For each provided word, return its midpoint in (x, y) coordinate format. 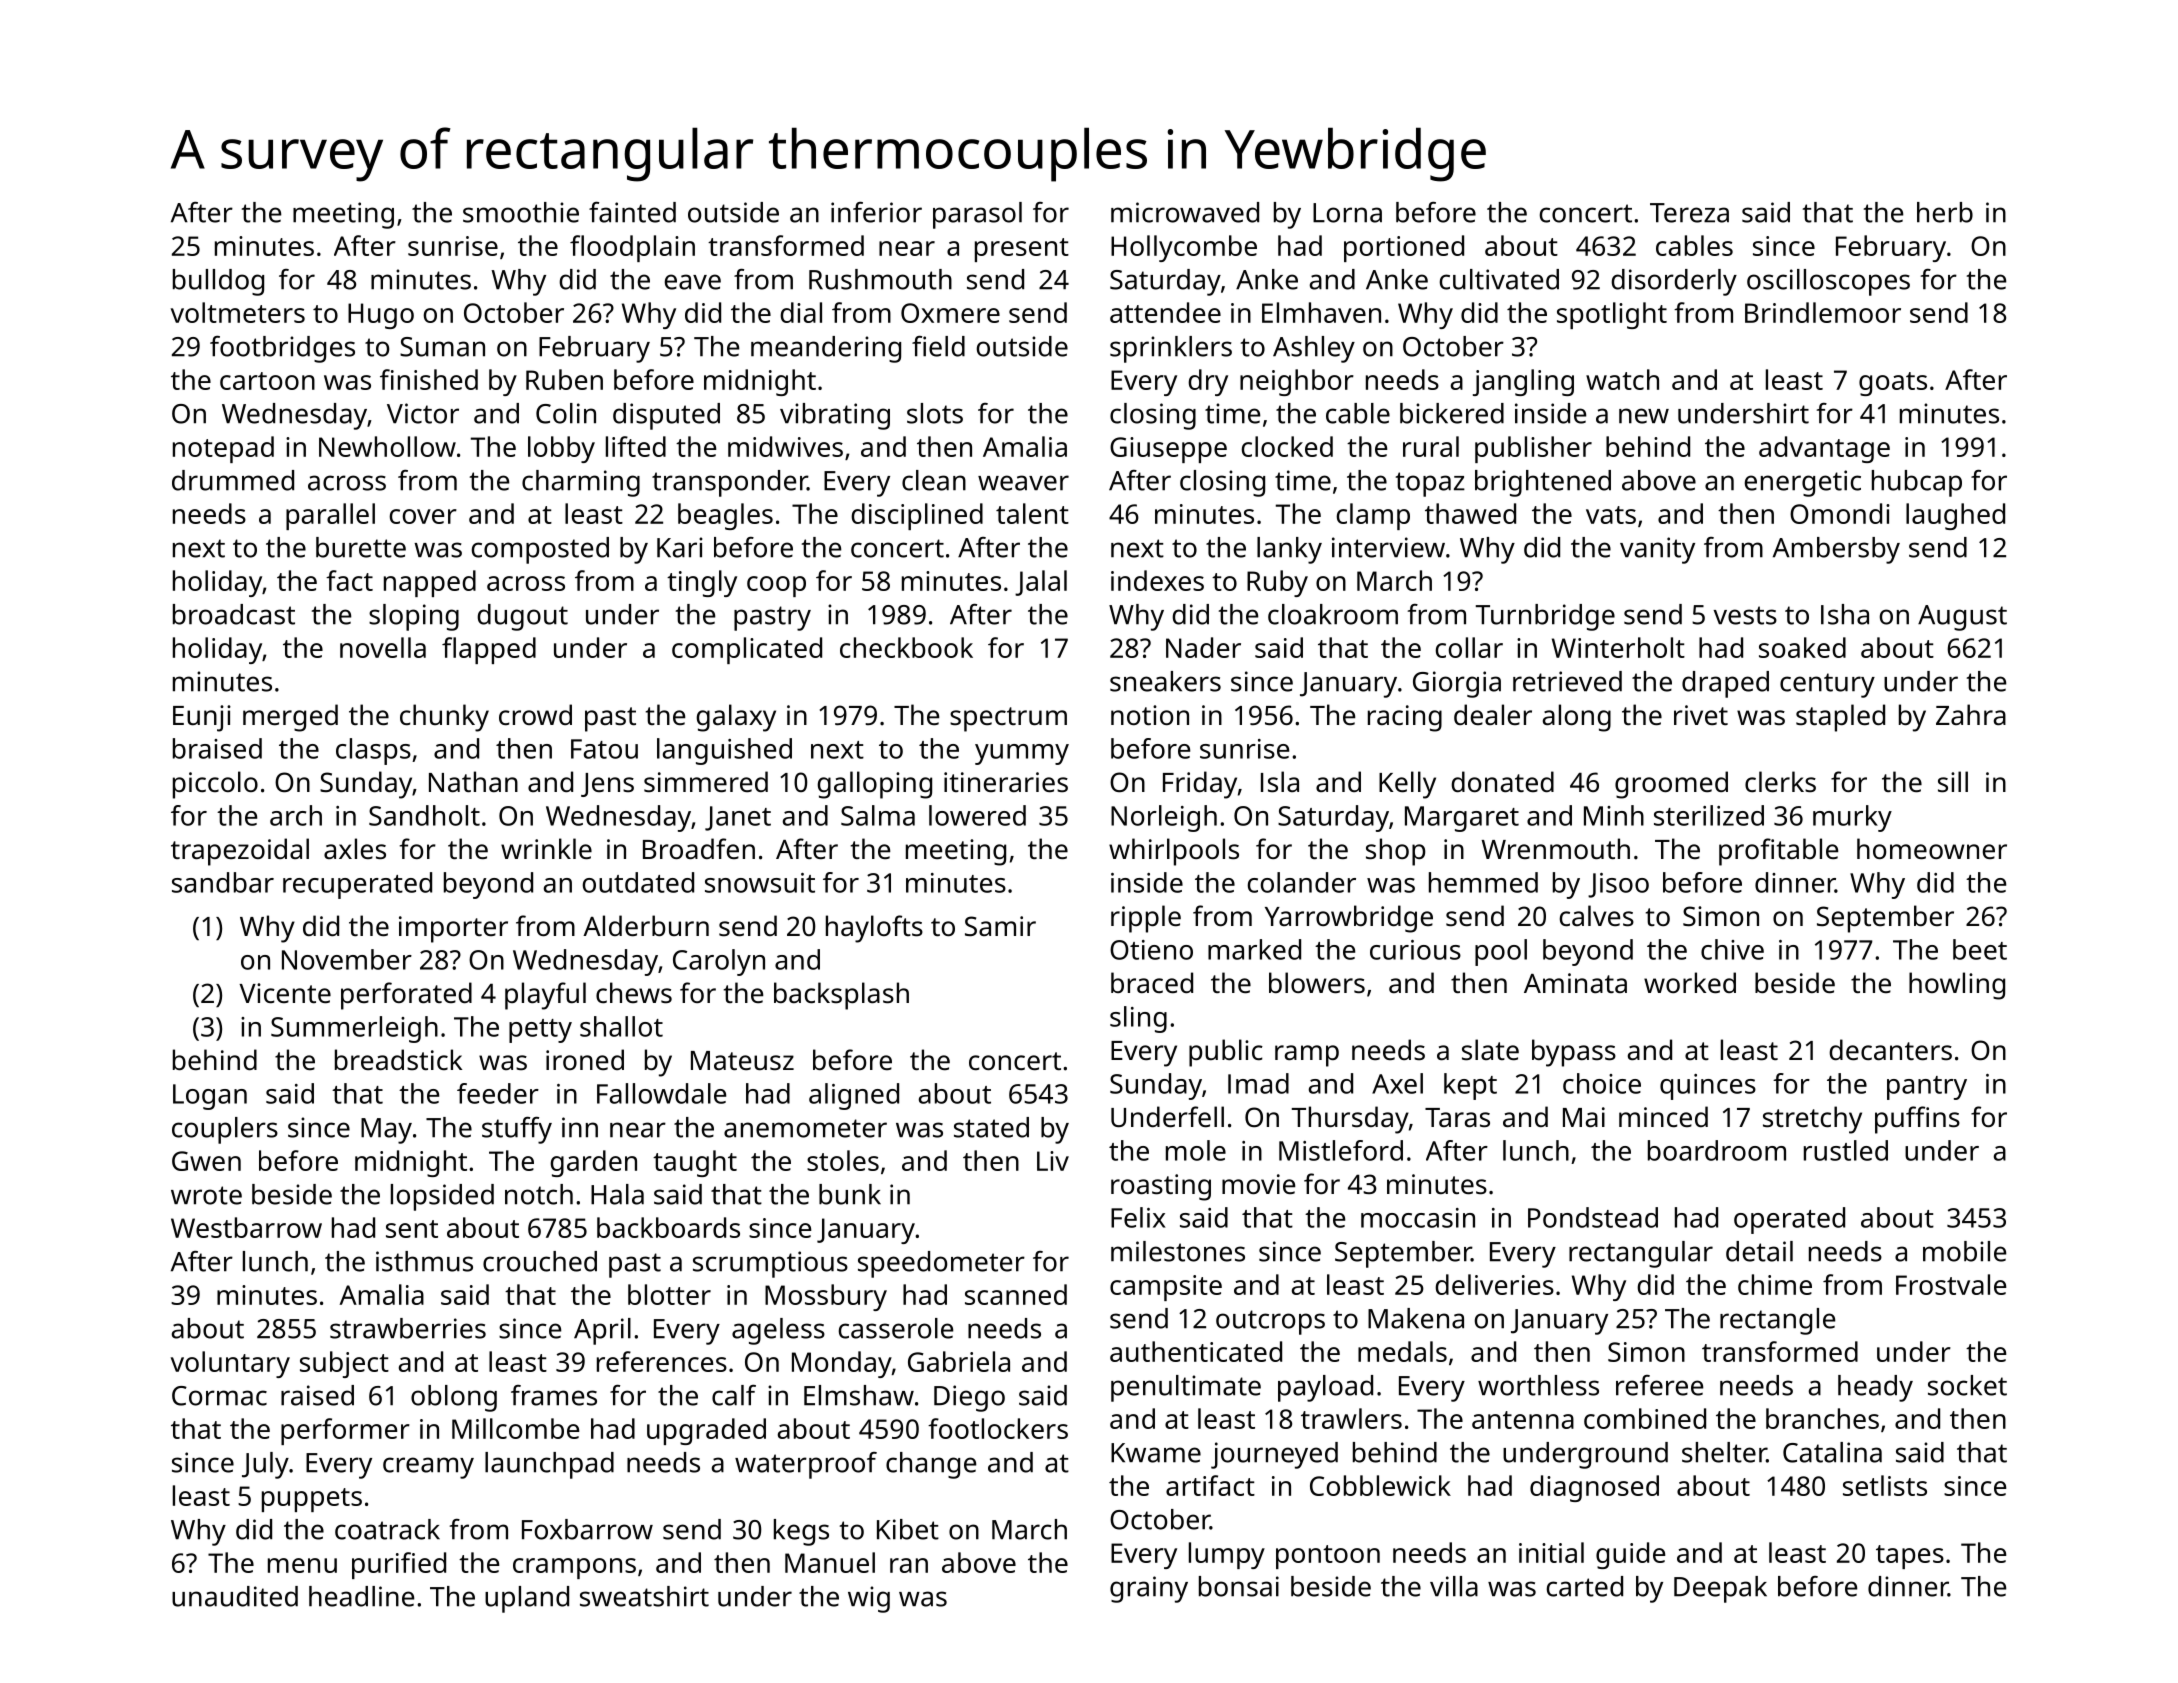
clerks (1780, 782)
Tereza (1689, 213)
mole (1196, 1150)
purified (399, 1565)
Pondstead (1593, 1217)
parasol (977, 215)
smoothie (521, 212)
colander (1301, 882)
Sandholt (424, 815)
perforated (406, 996)
